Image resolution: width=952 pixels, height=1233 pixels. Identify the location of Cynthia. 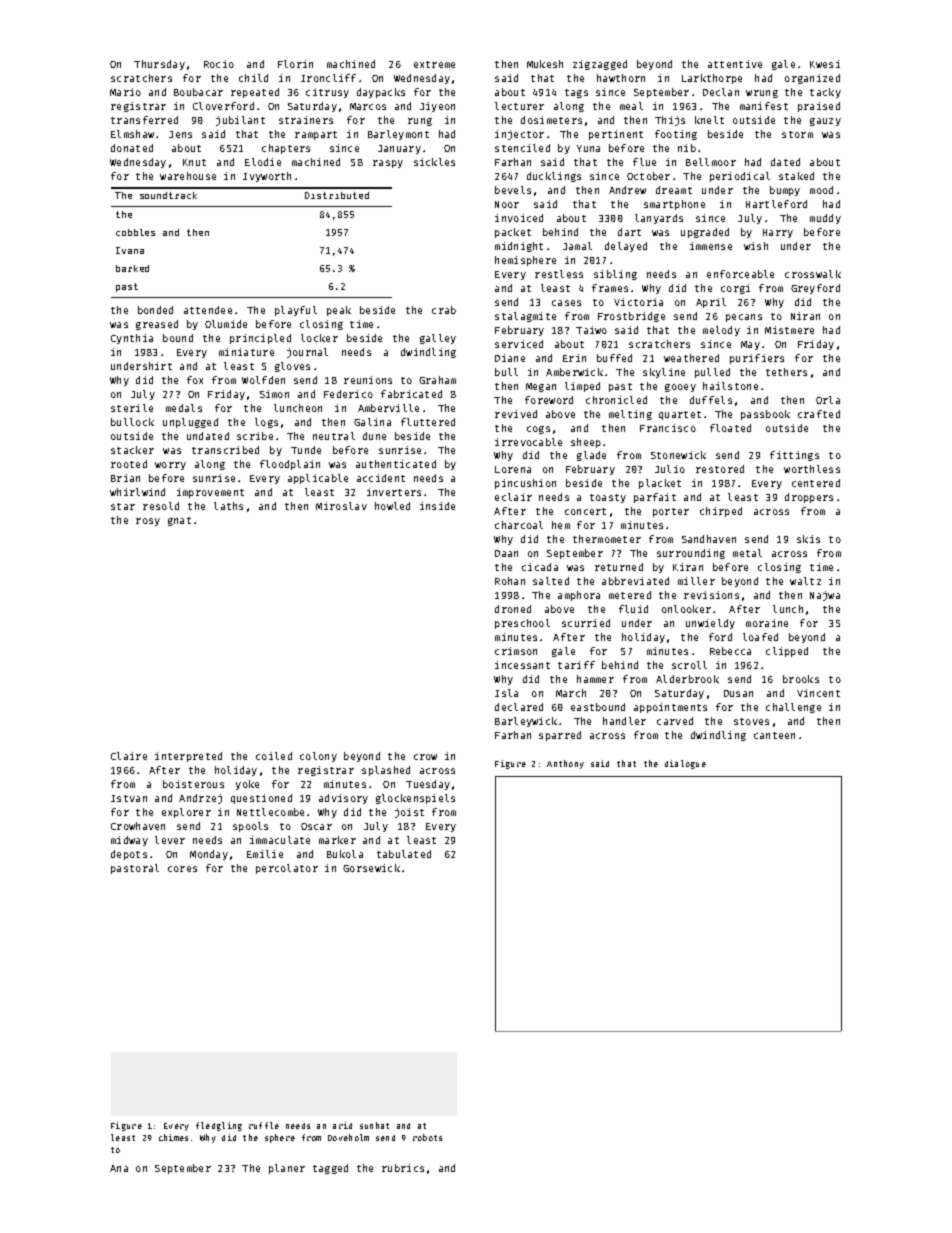
(132, 339).
